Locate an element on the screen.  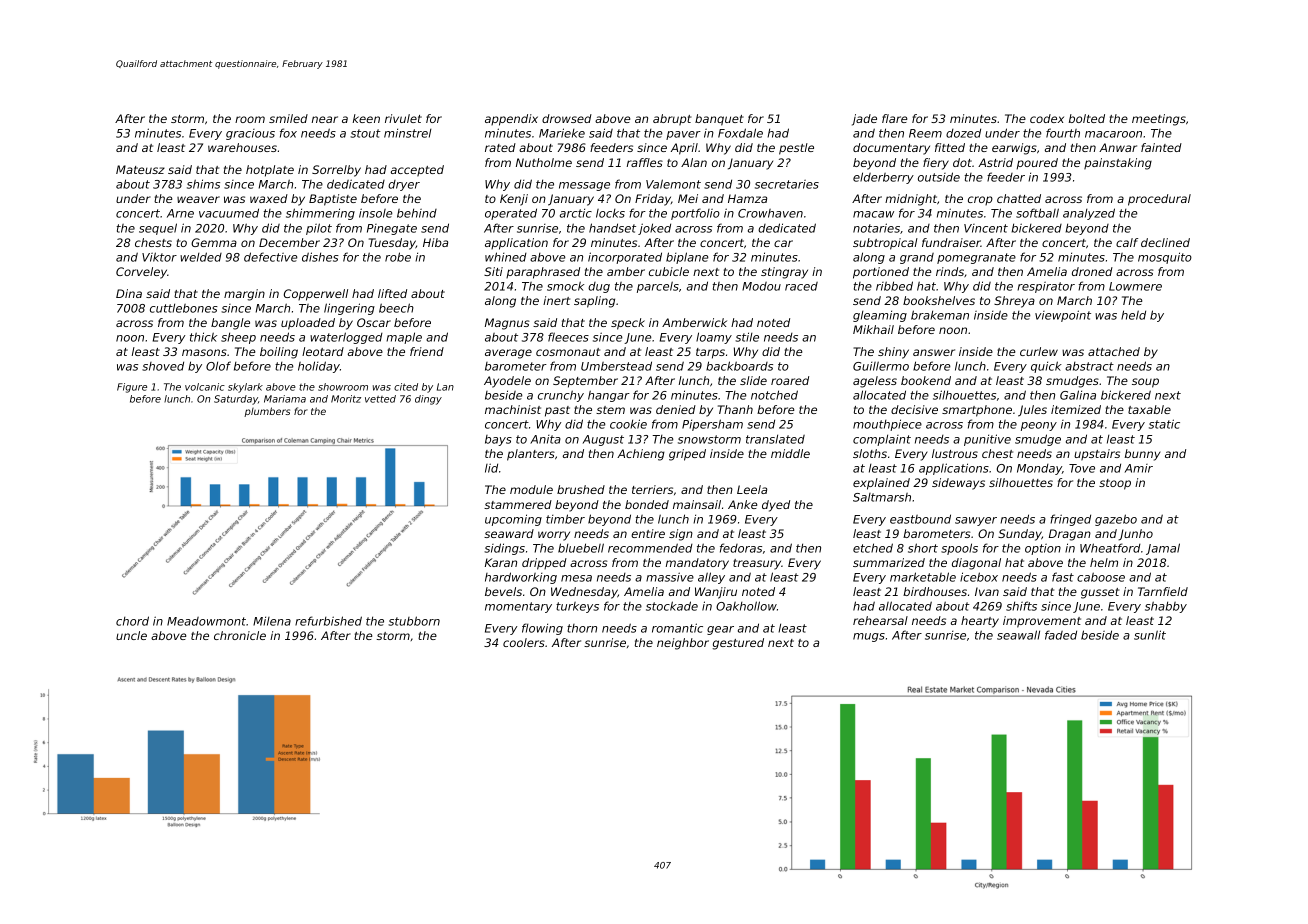
minstrel is located at coordinates (408, 133).
